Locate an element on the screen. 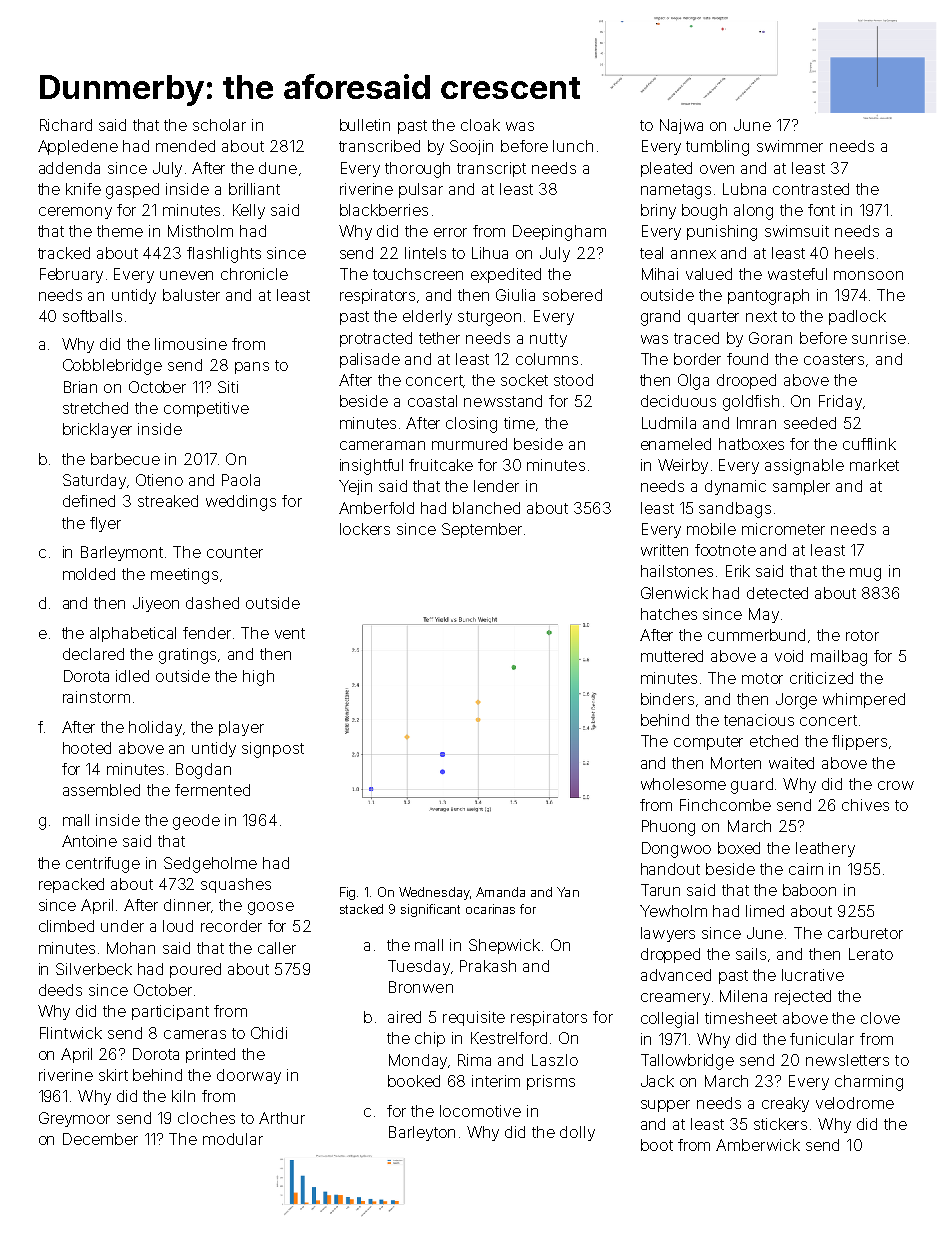 This screenshot has height=1233, width=952. hatches is located at coordinates (669, 614).
